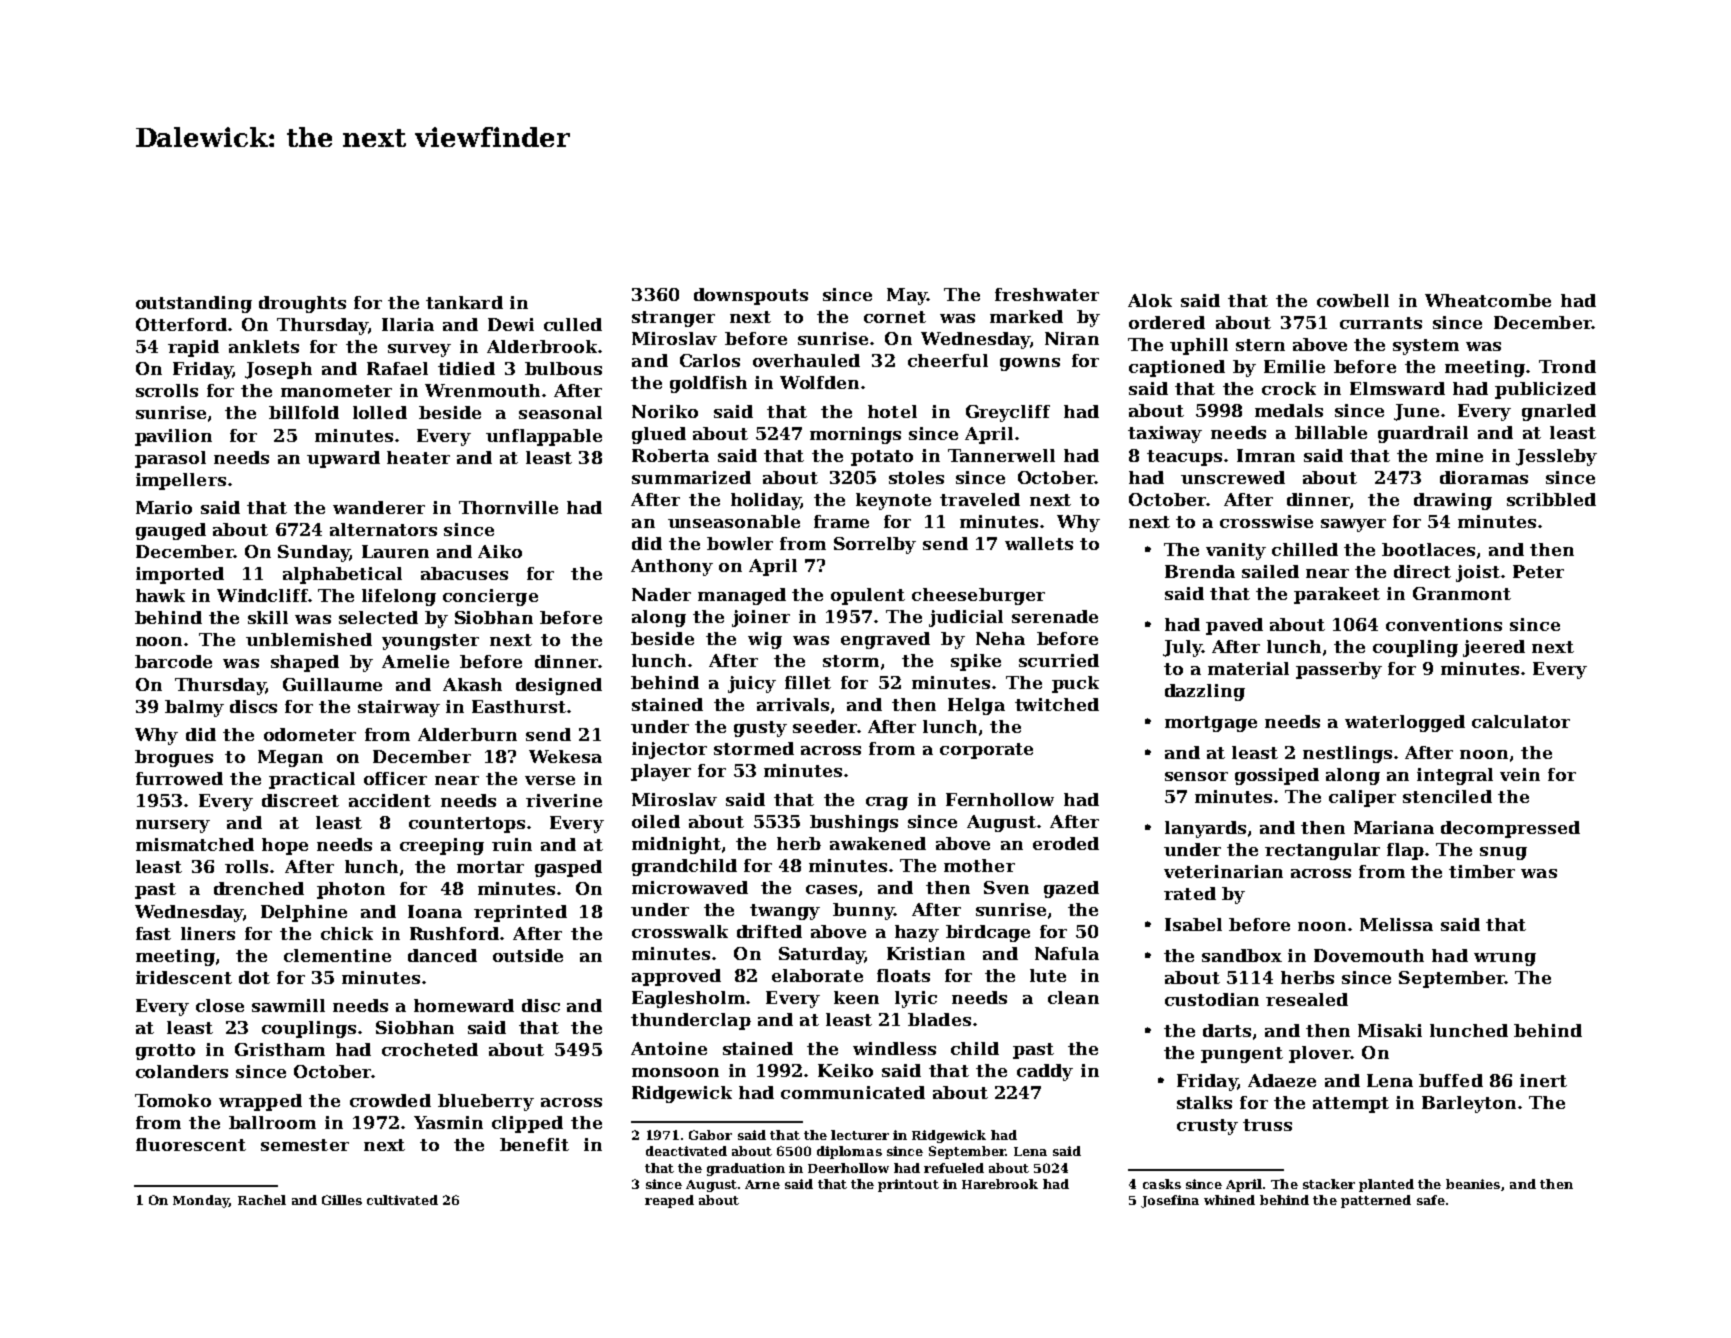 The image size is (1731, 1338). I want to click on cowbell, so click(1353, 300).
